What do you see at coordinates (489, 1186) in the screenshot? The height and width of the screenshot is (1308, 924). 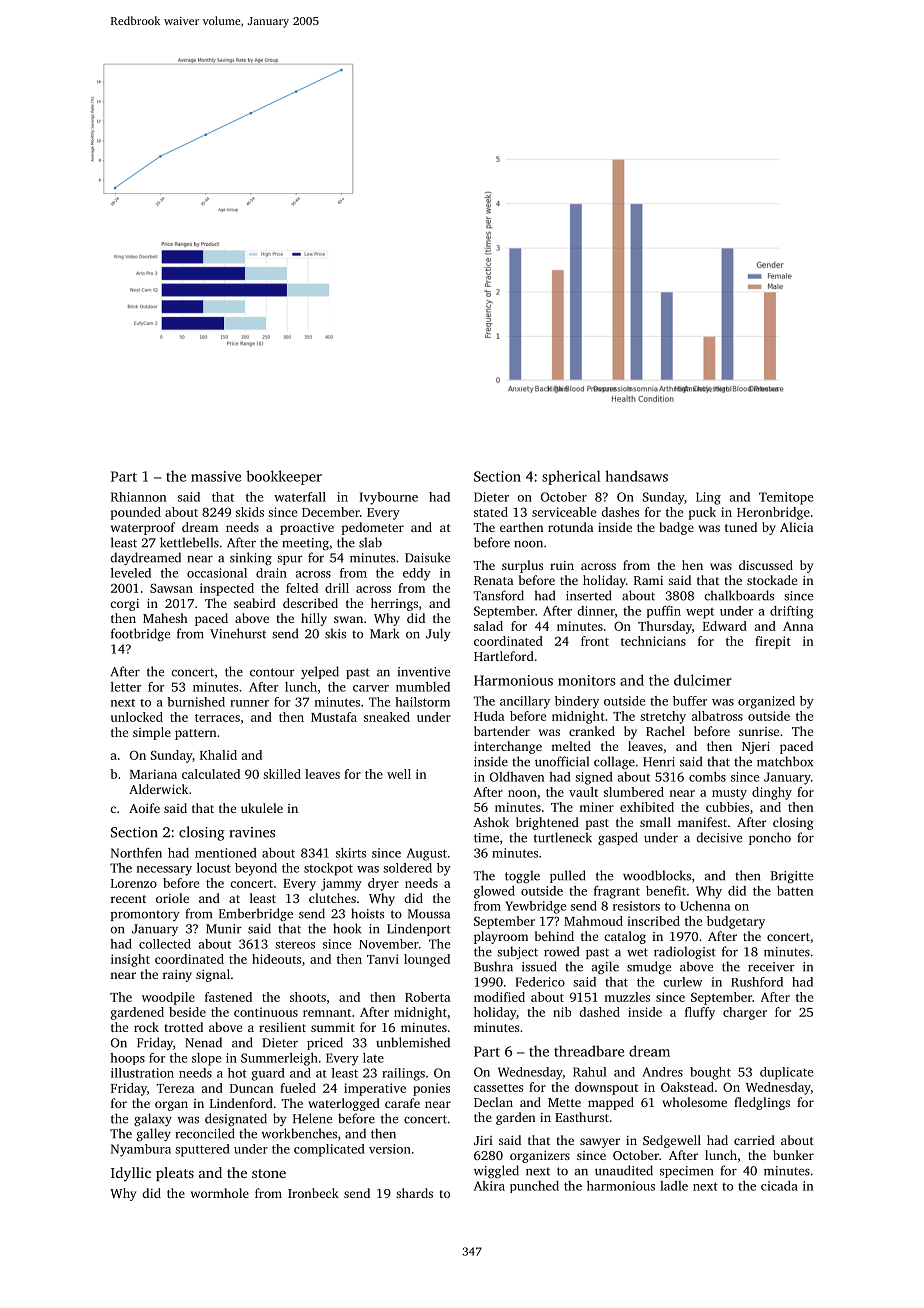 I see `Akira` at bounding box center [489, 1186].
